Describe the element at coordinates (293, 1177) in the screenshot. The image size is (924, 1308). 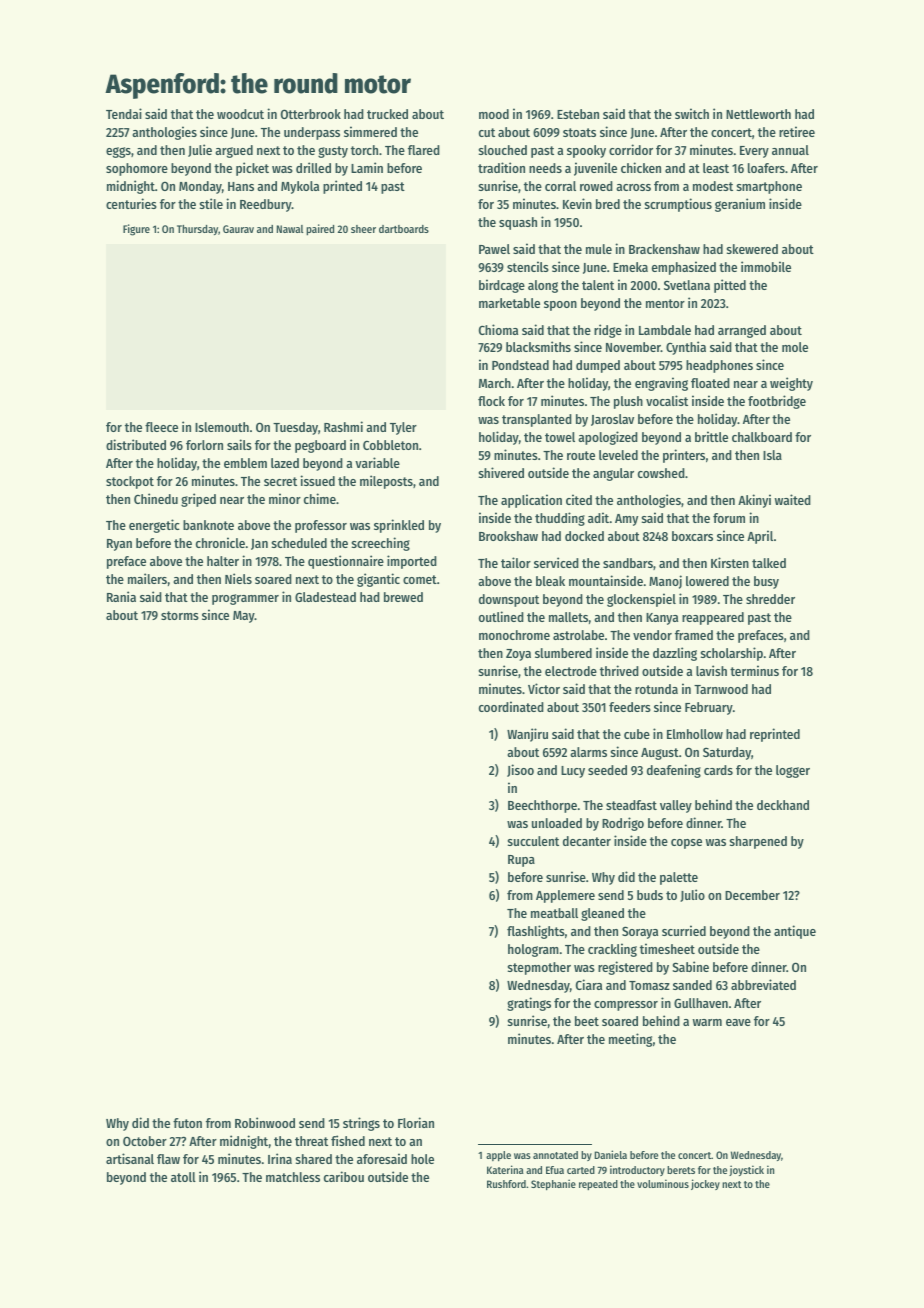
I see `matchless` at that location.
